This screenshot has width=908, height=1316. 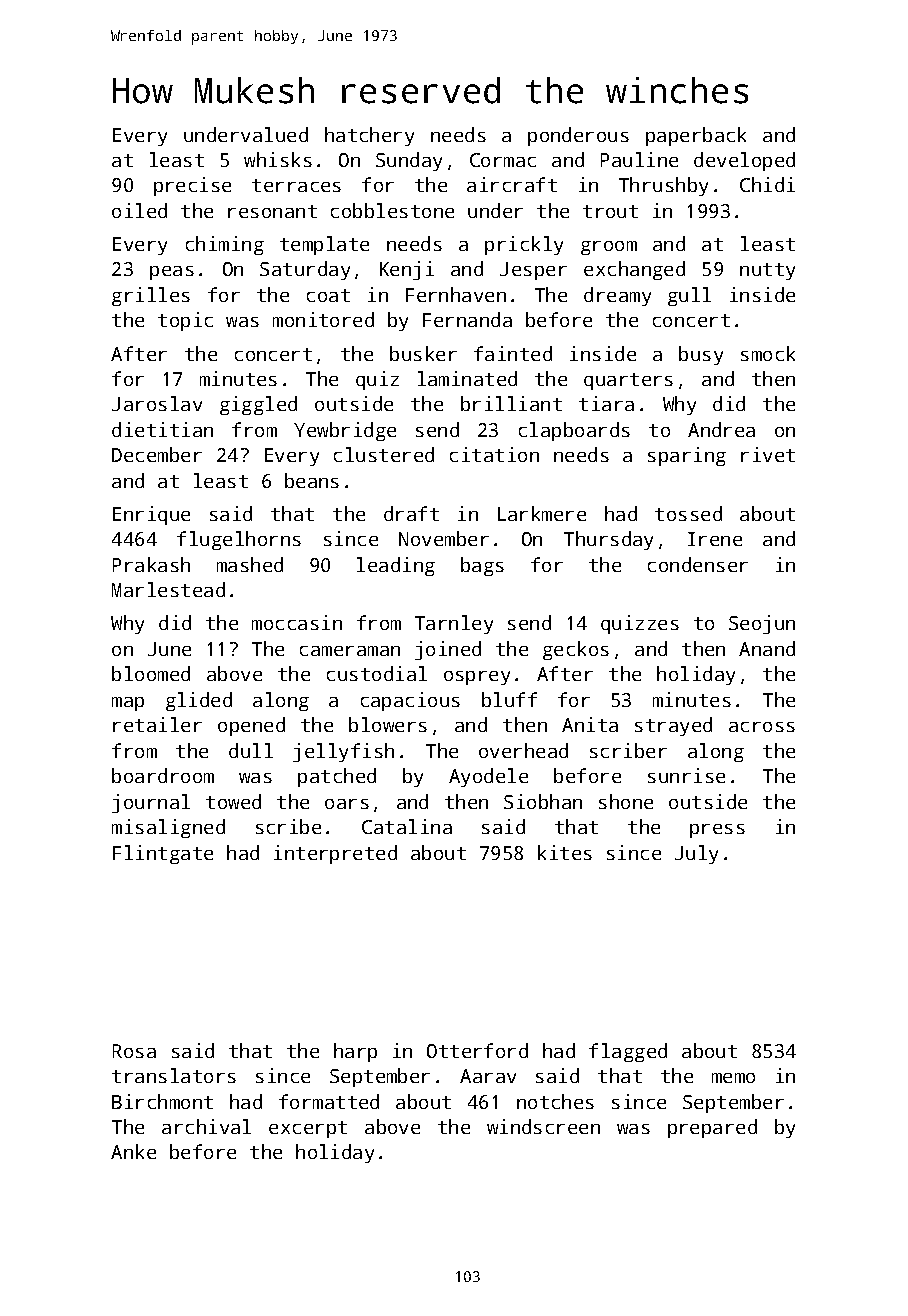 I want to click on precise, so click(x=192, y=186).
